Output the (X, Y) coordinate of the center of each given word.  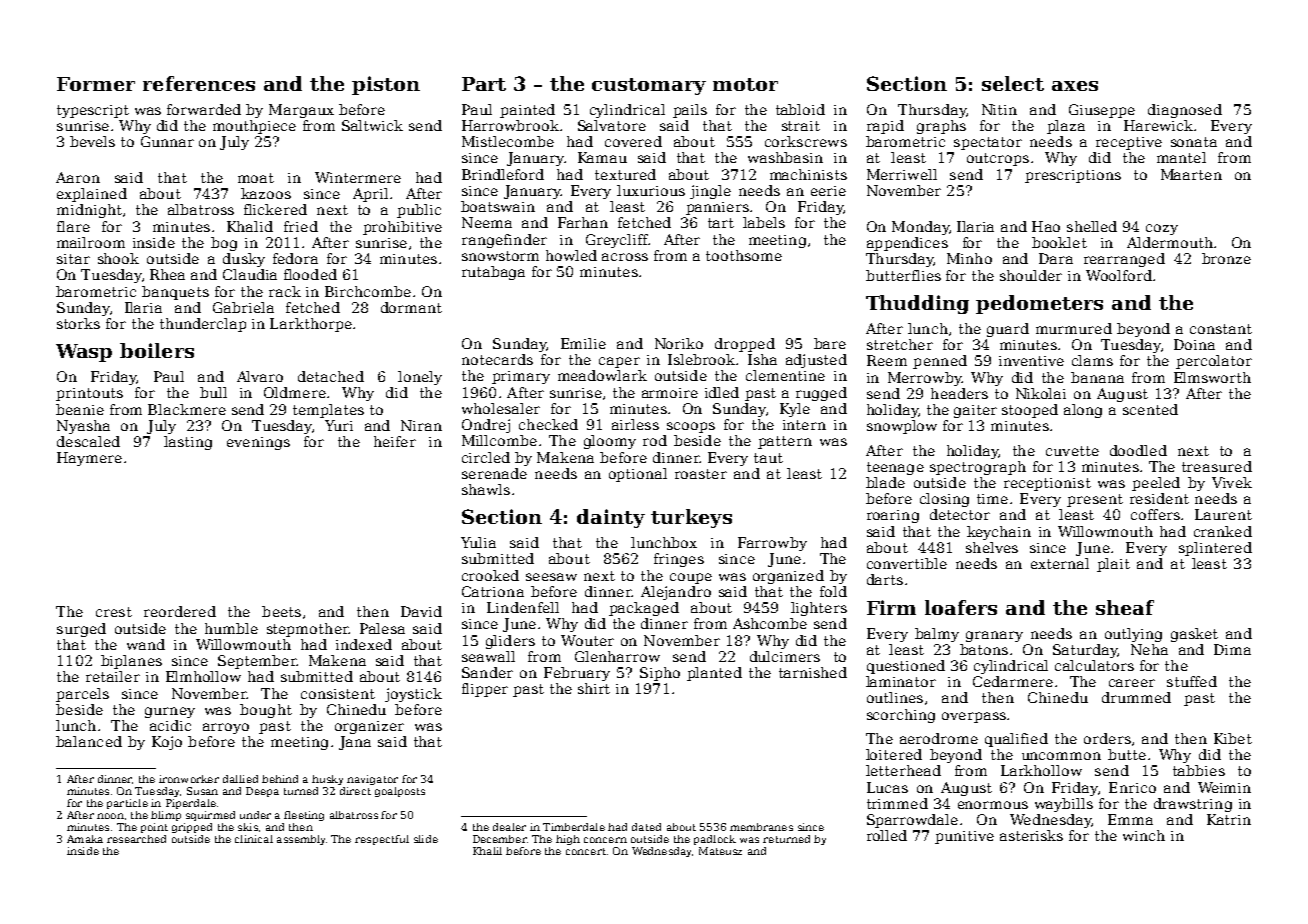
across (625, 257)
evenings (258, 443)
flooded (310, 274)
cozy (1162, 229)
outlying (1133, 635)
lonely (420, 378)
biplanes (131, 662)
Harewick (1158, 125)
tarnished (813, 672)
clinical (254, 839)
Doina (1194, 344)
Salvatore (612, 125)
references (199, 83)
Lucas (887, 787)
